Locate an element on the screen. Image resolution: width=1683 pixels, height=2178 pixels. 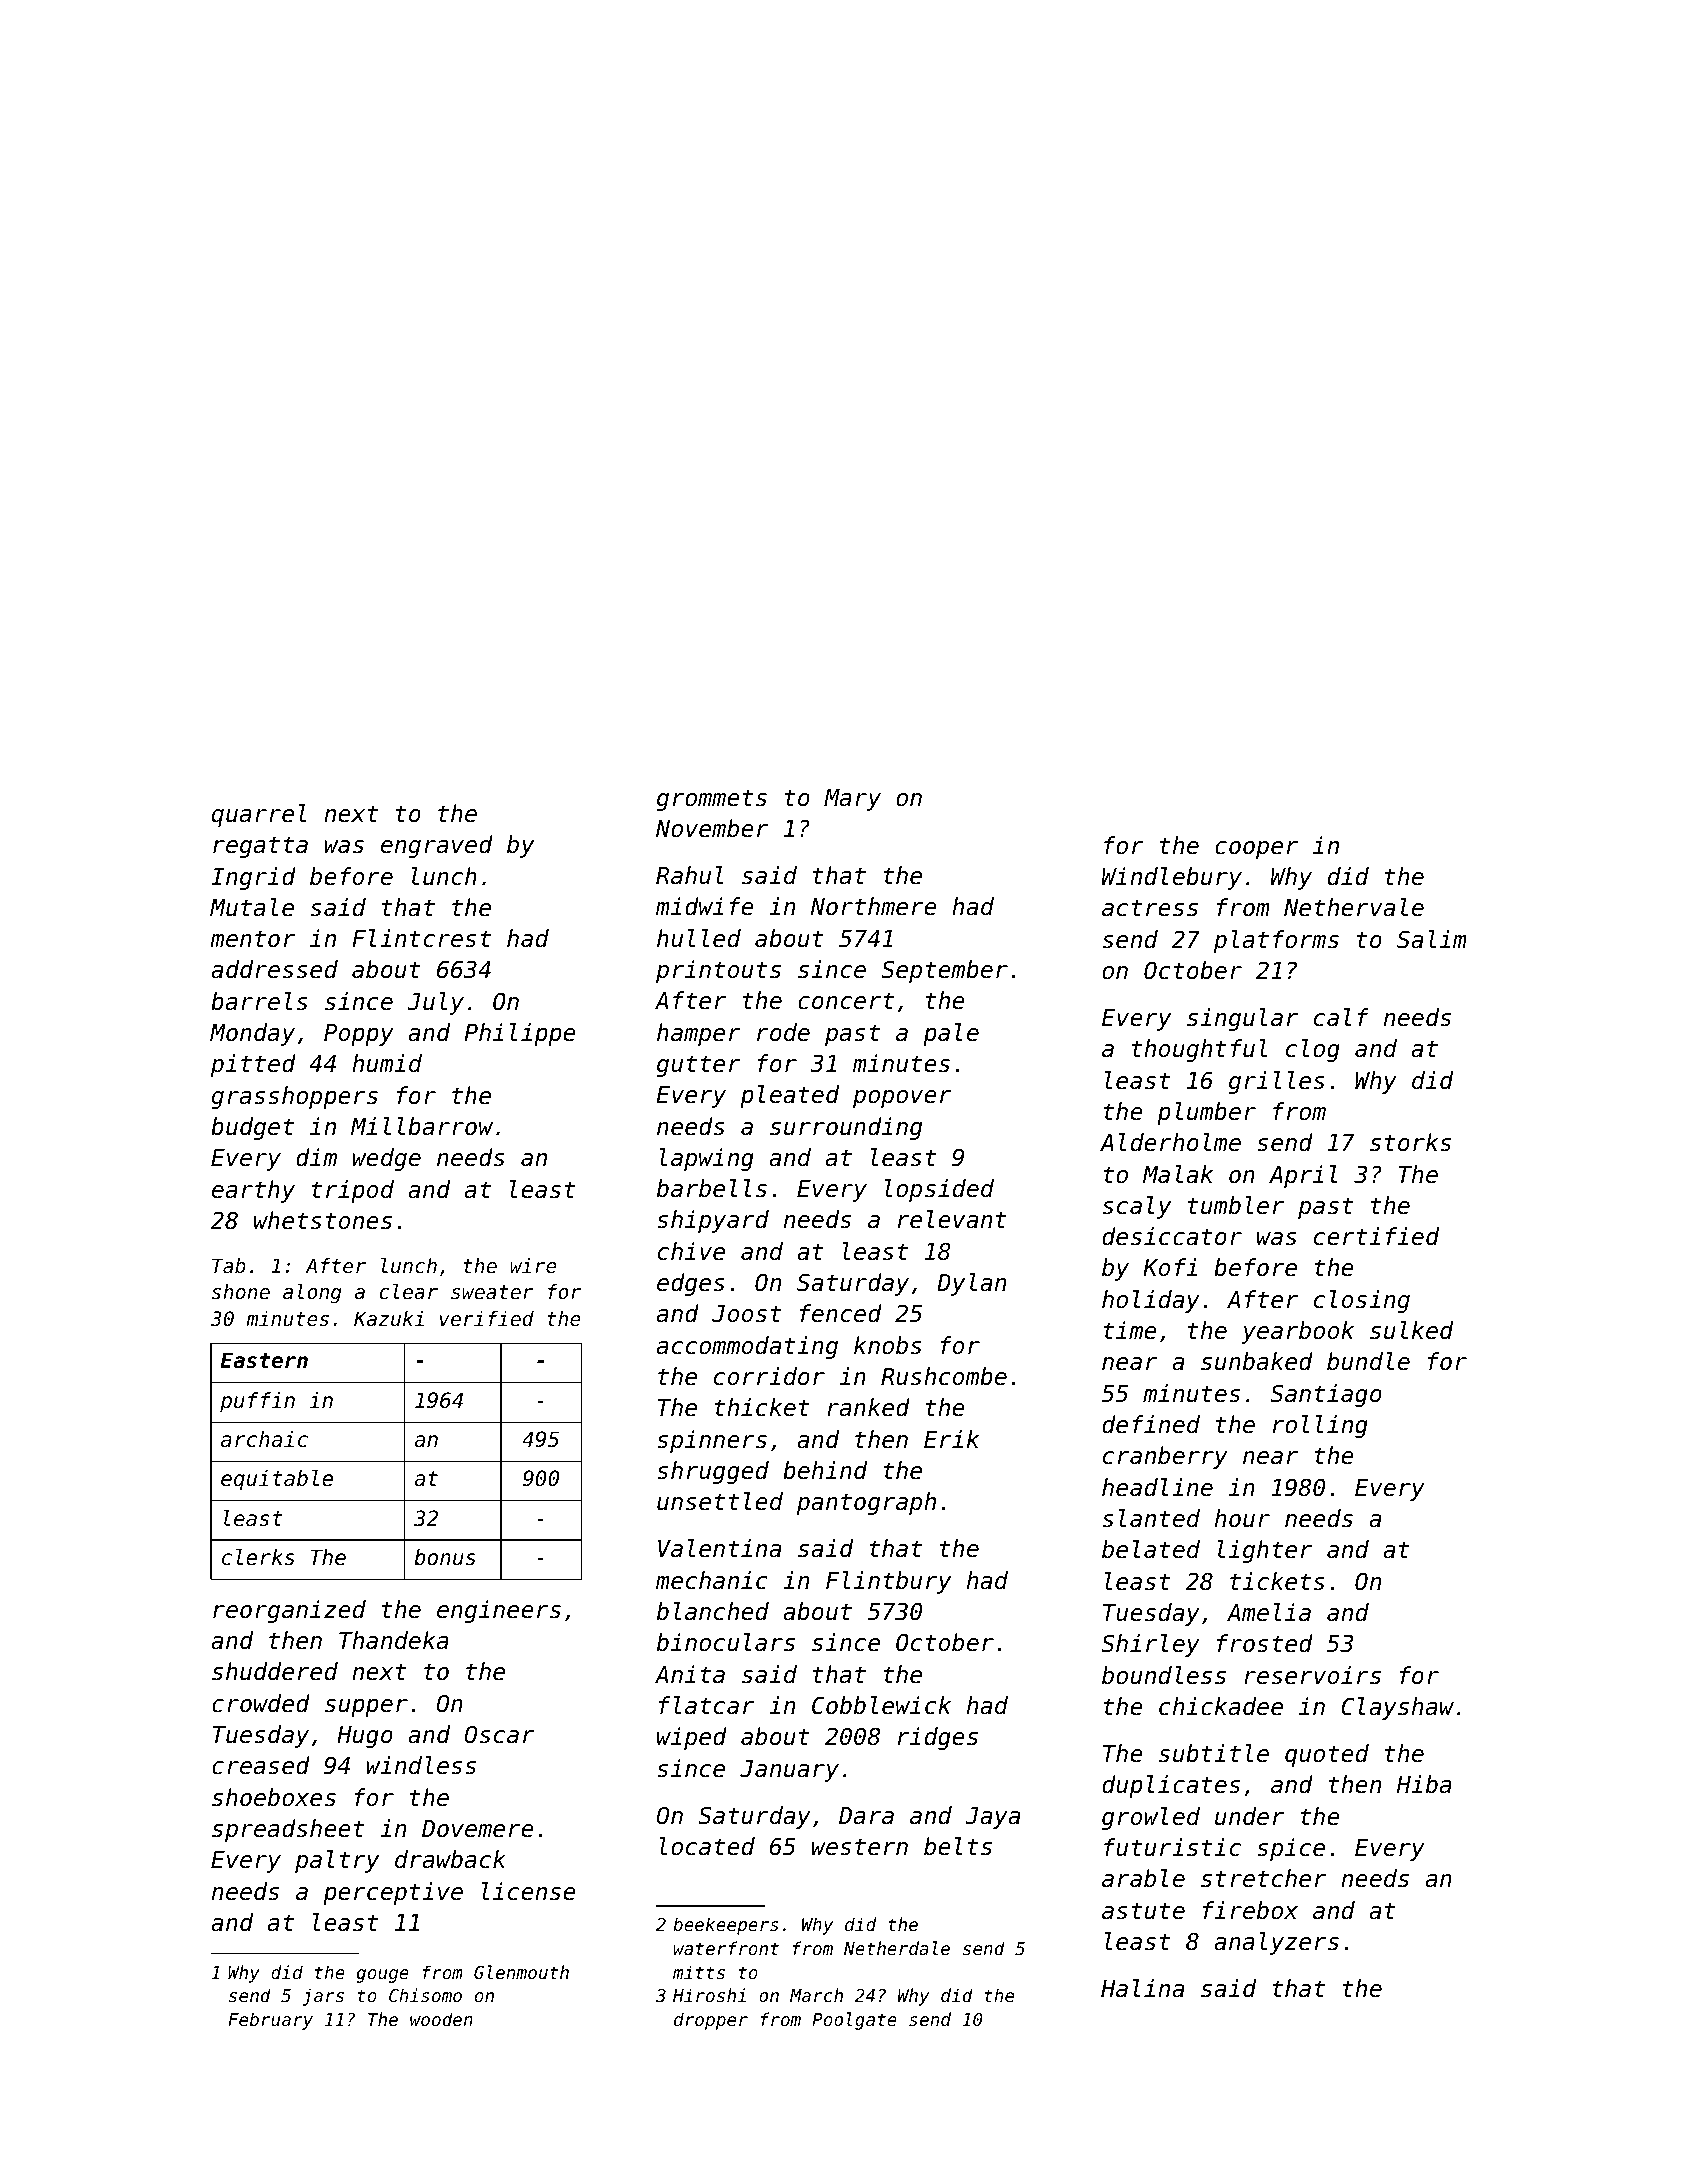
certified is located at coordinates (1376, 1236).
